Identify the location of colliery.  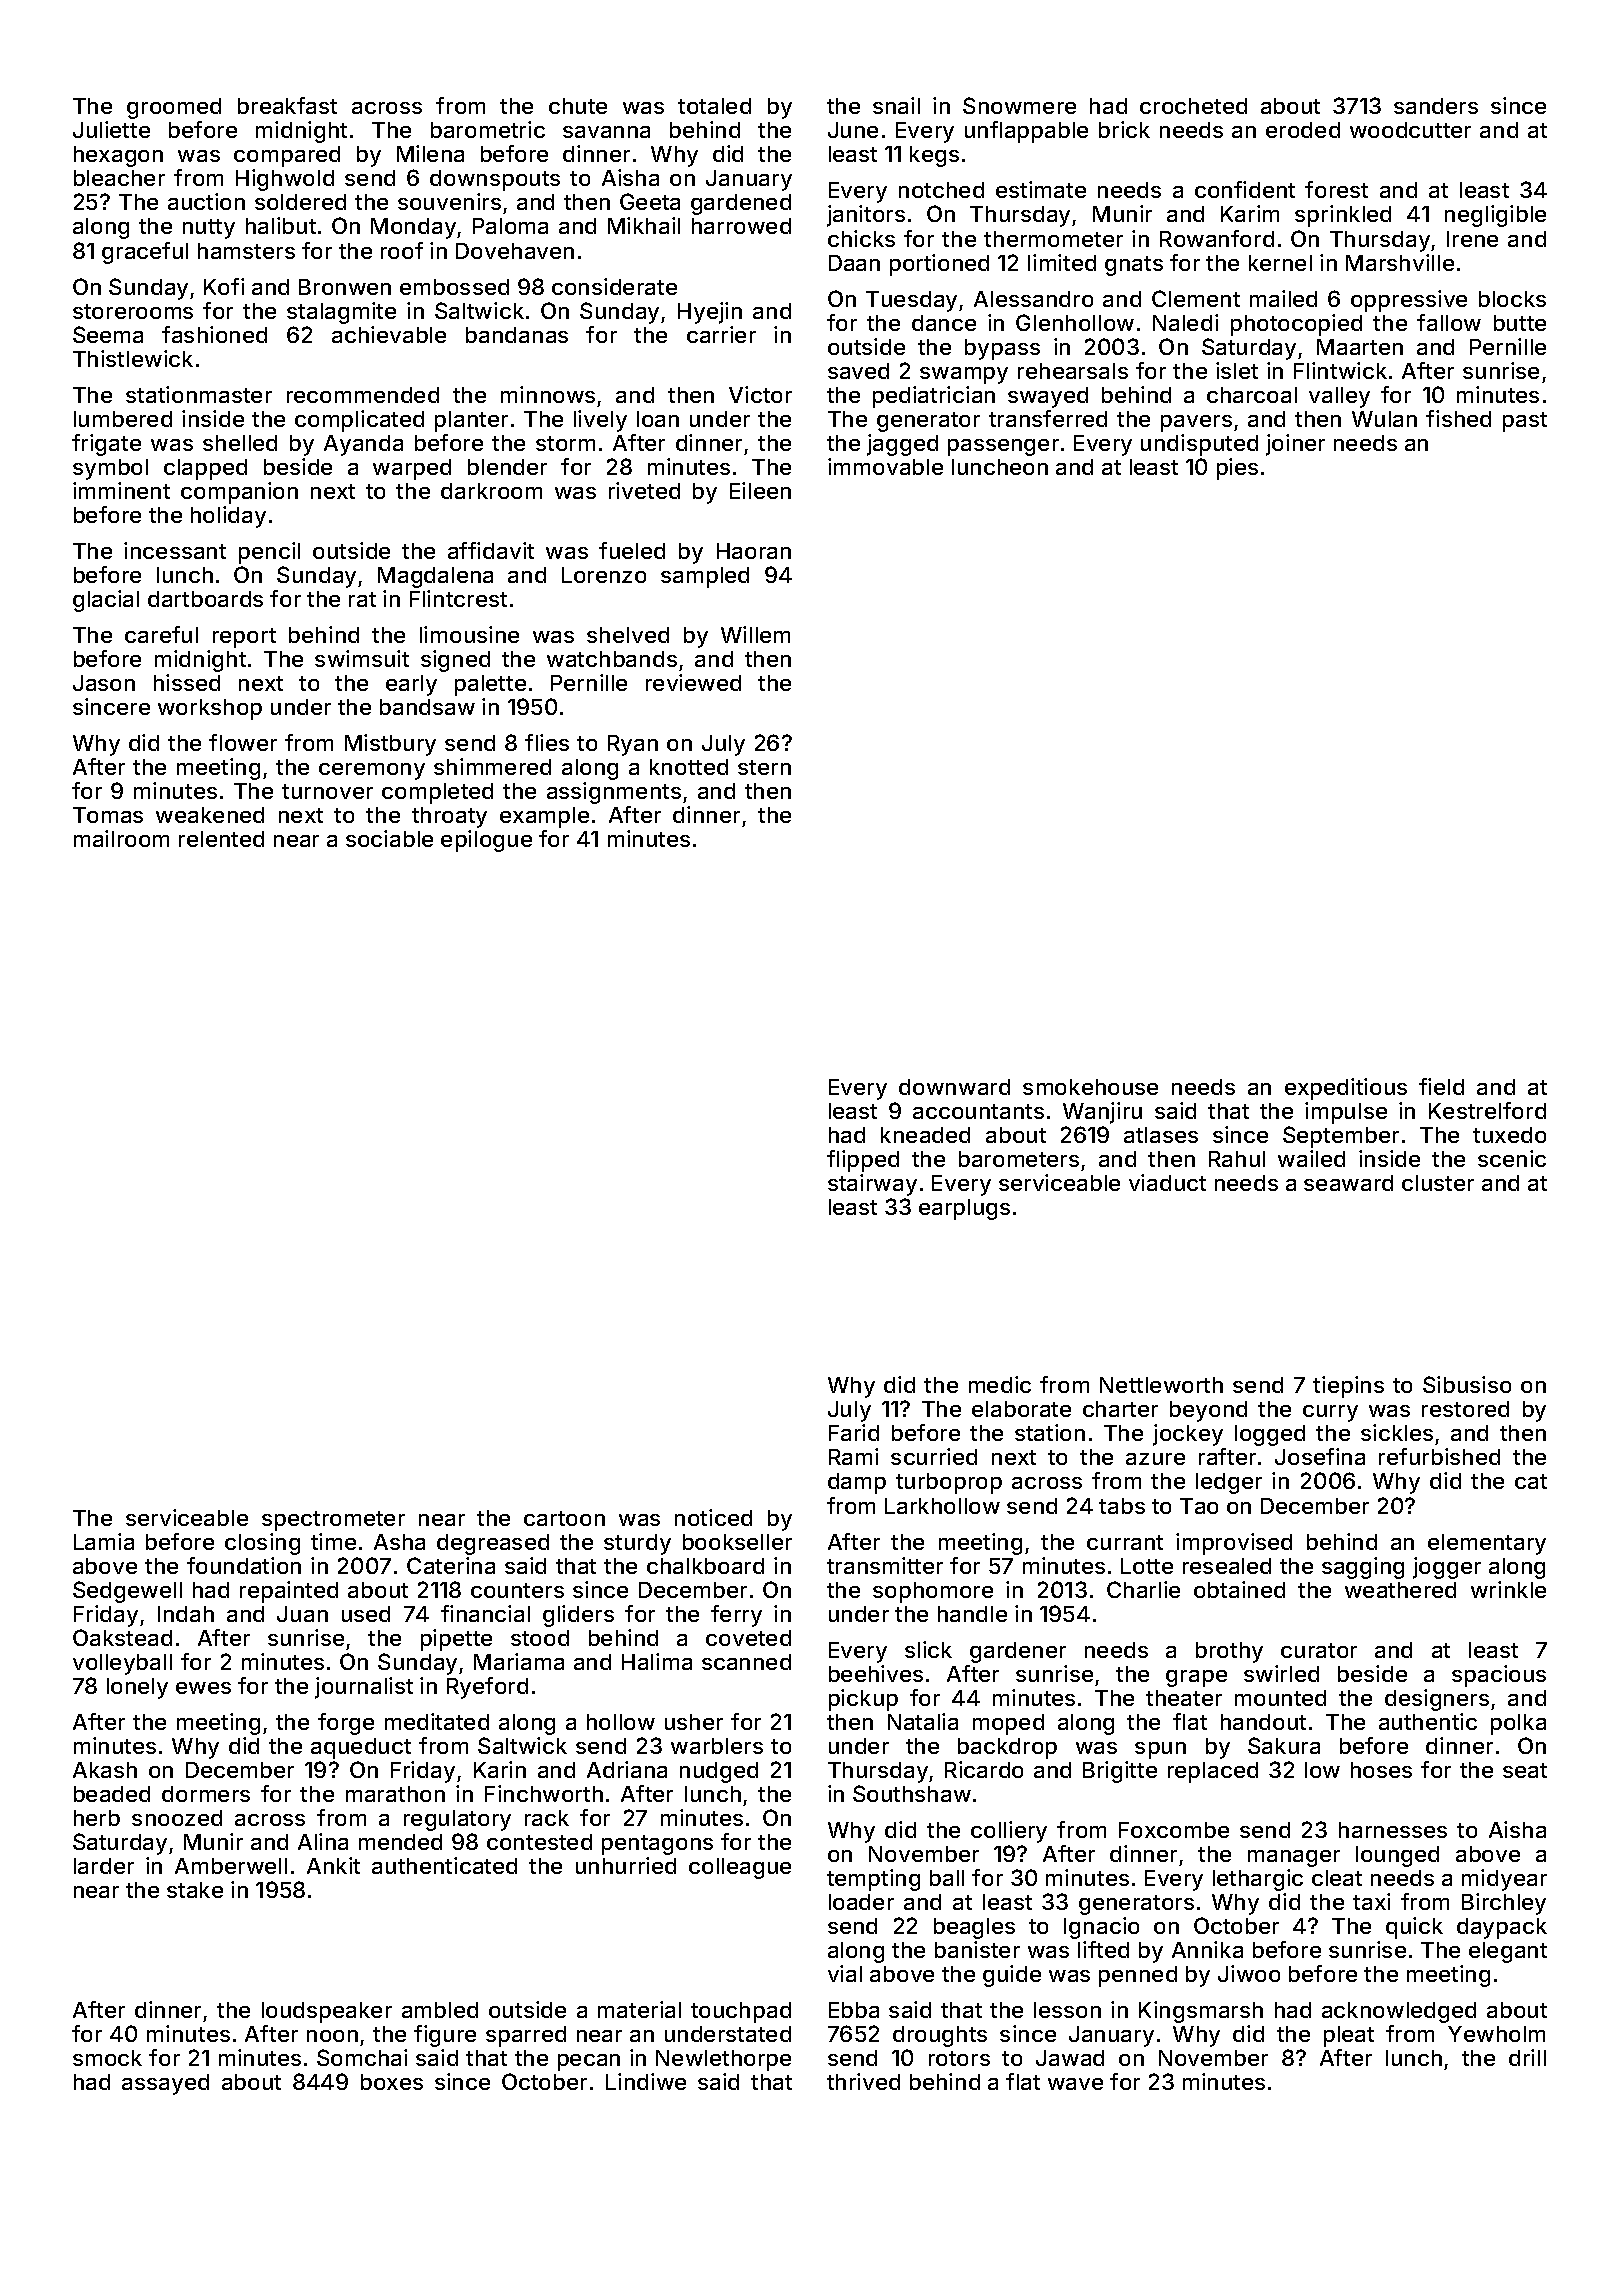
(1009, 1832).
